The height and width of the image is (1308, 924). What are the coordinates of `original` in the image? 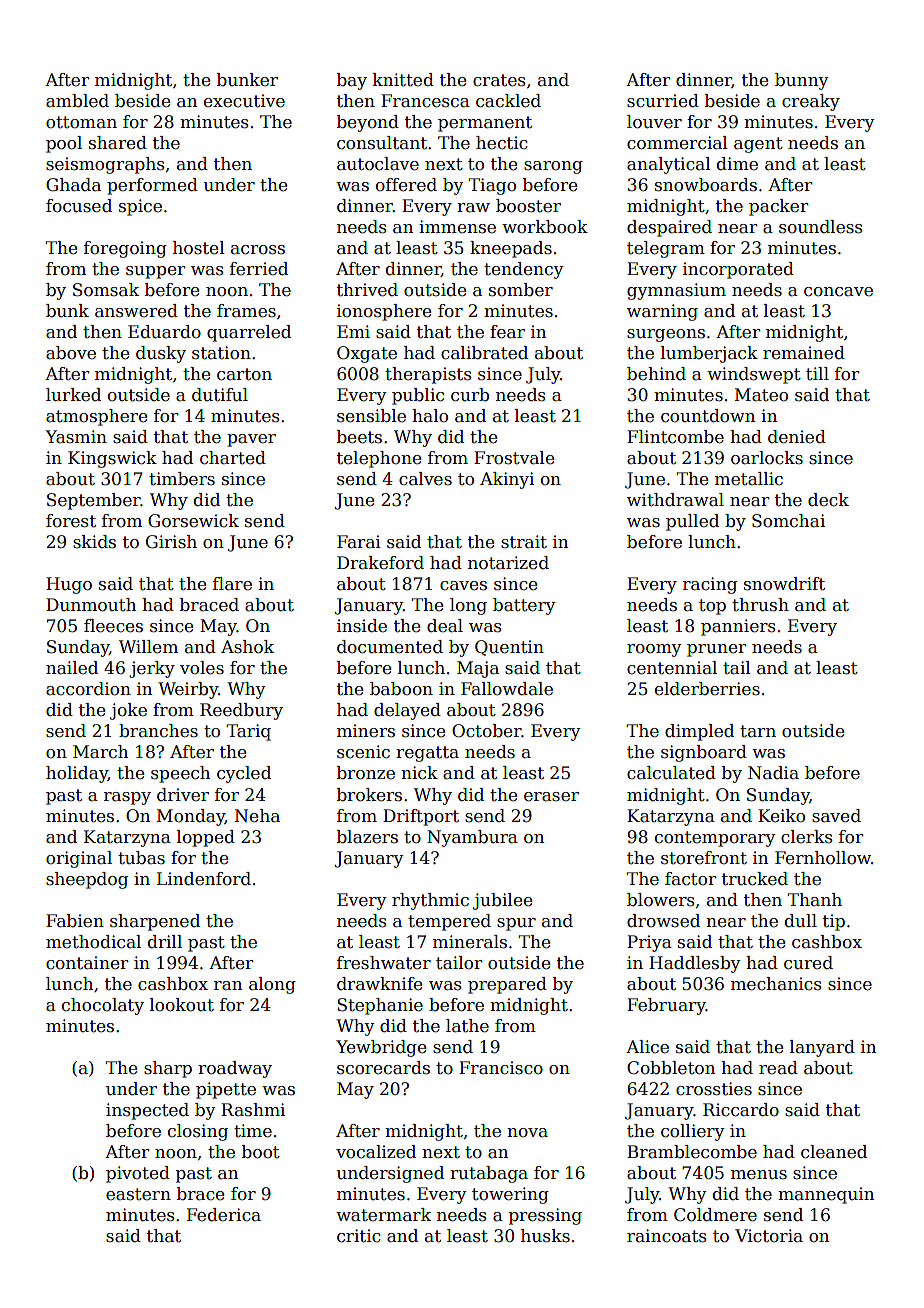 It's located at (79, 859).
